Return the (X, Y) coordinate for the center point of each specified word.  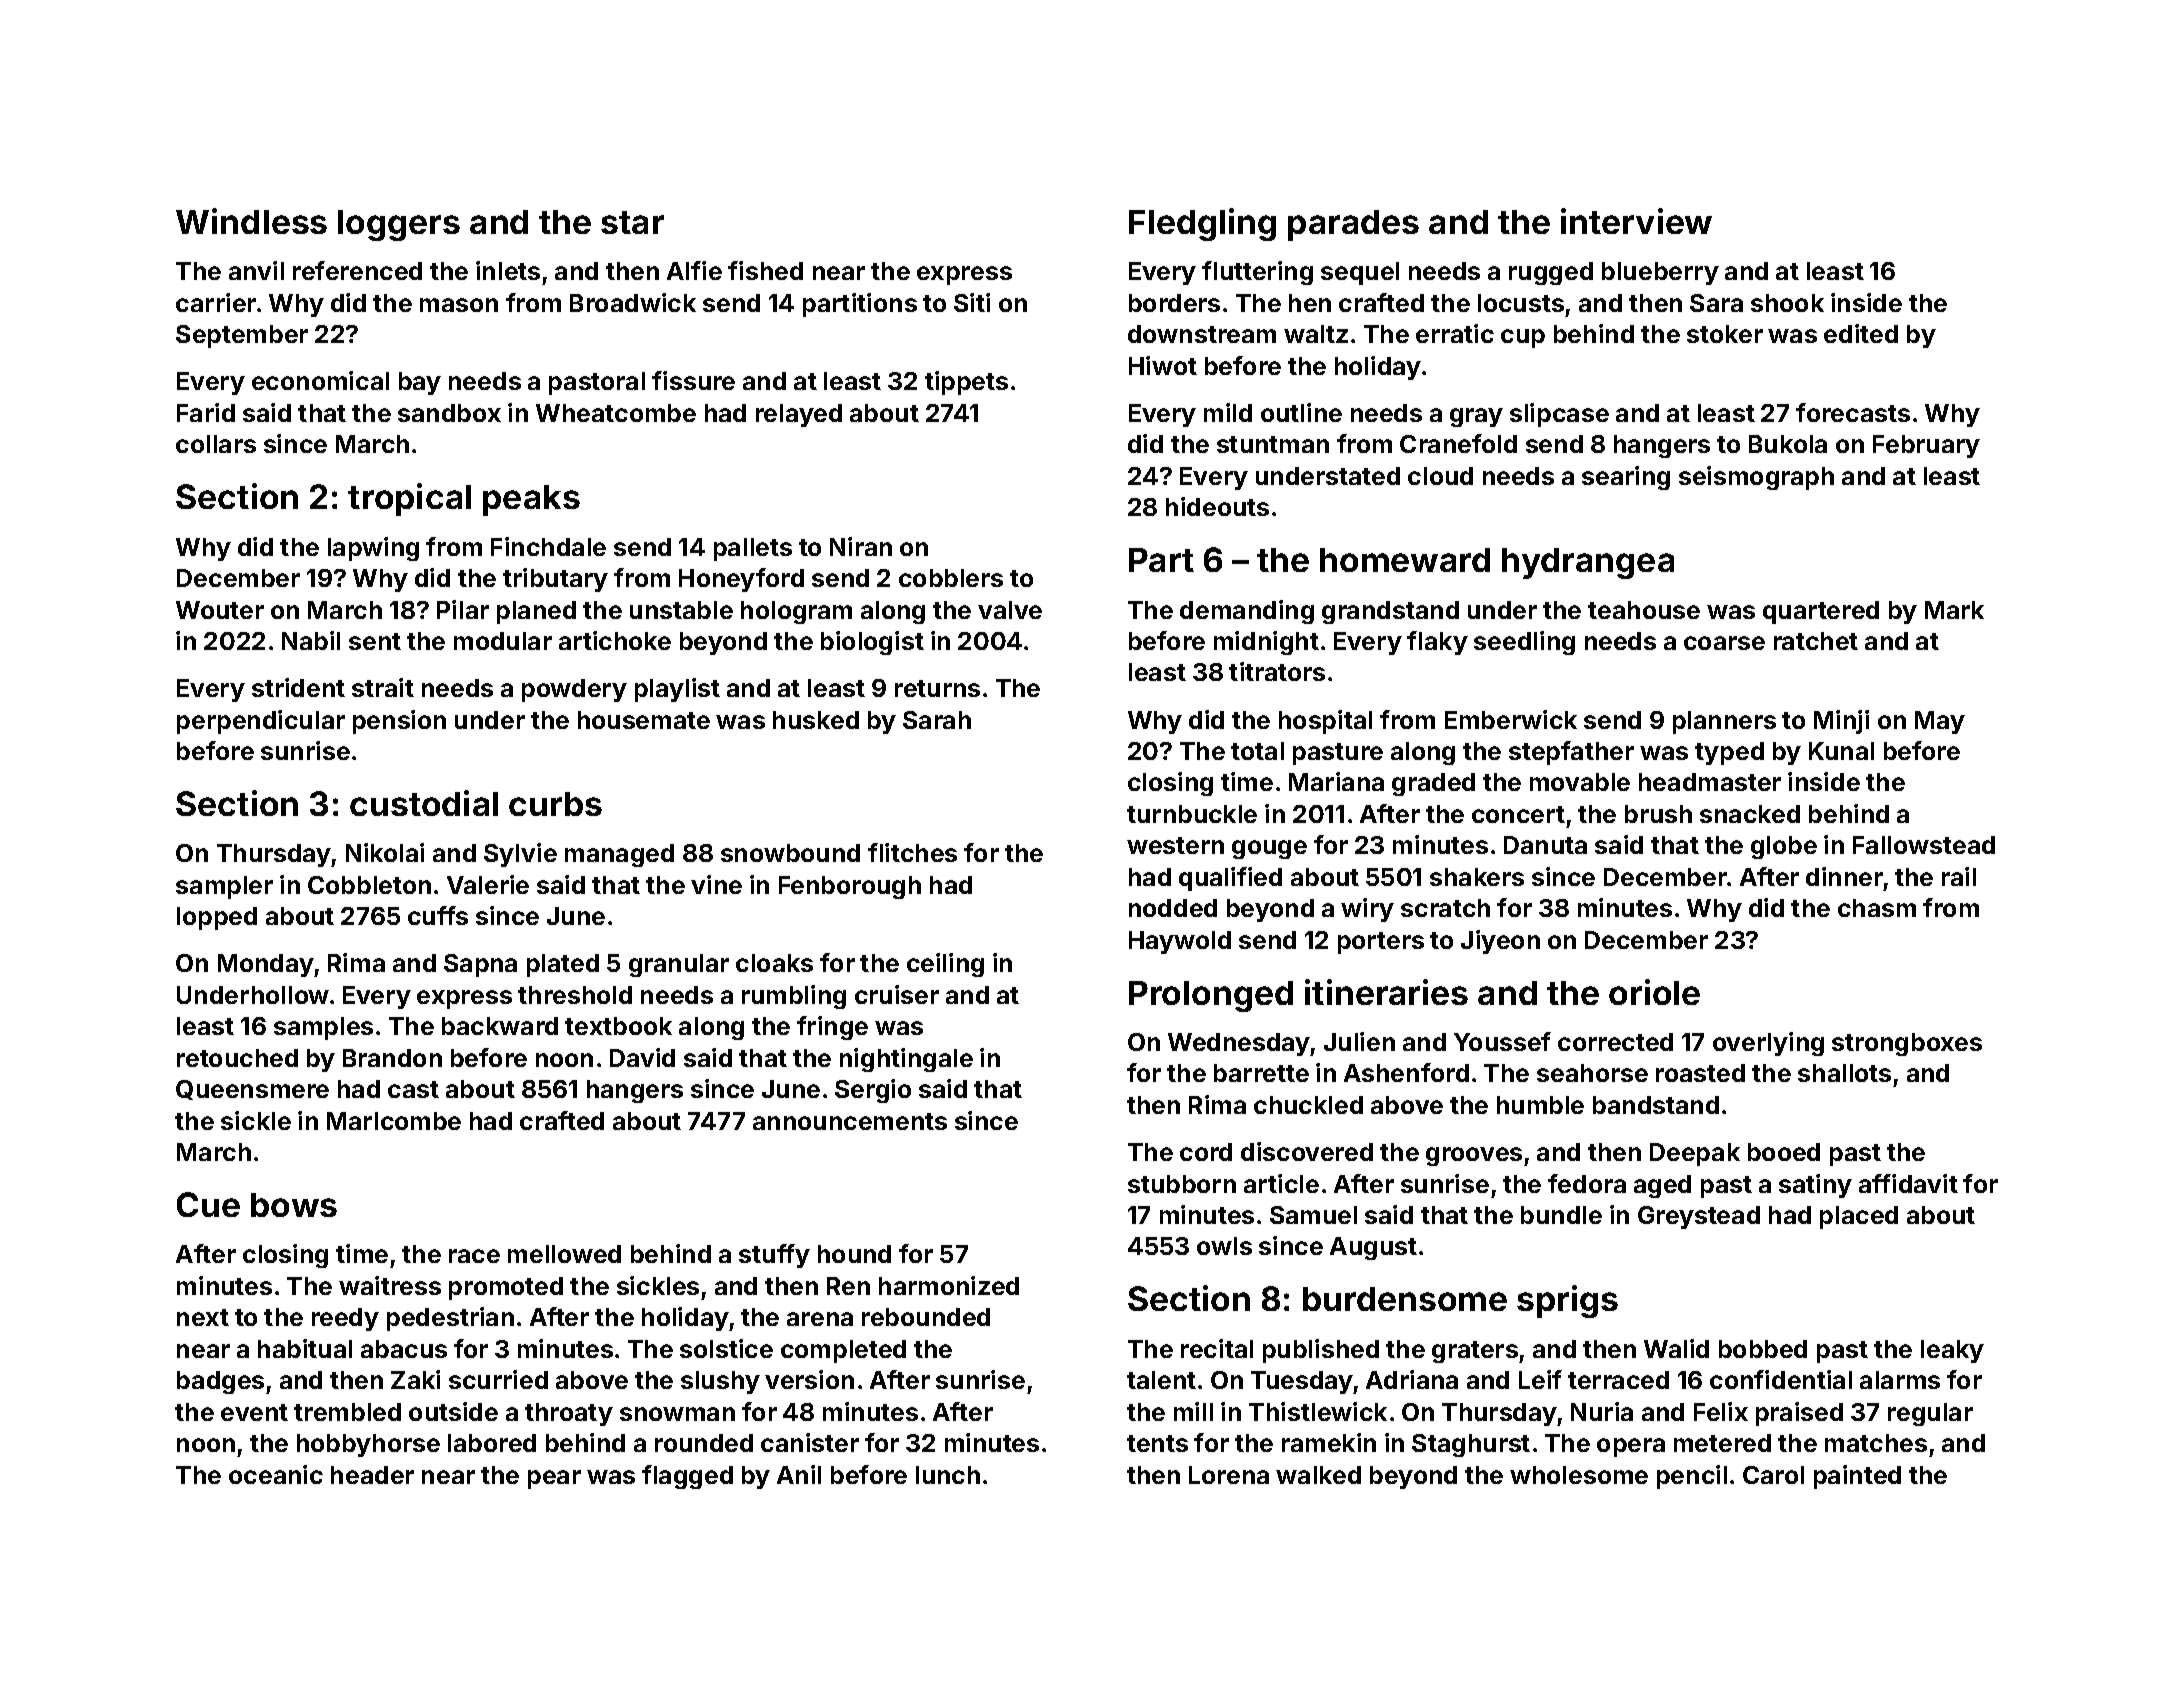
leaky (1952, 1351)
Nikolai (385, 852)
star (632, 222)
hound (854, 1254)
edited (1861, 333)
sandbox (449, 413)
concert (1518, 814)
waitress (390, 1285)
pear (554, 1479)
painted (1857, 1477)
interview (1636, 221)
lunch (948, 1475)
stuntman (1273, 444)
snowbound (790, 853)
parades (1353, 225)
